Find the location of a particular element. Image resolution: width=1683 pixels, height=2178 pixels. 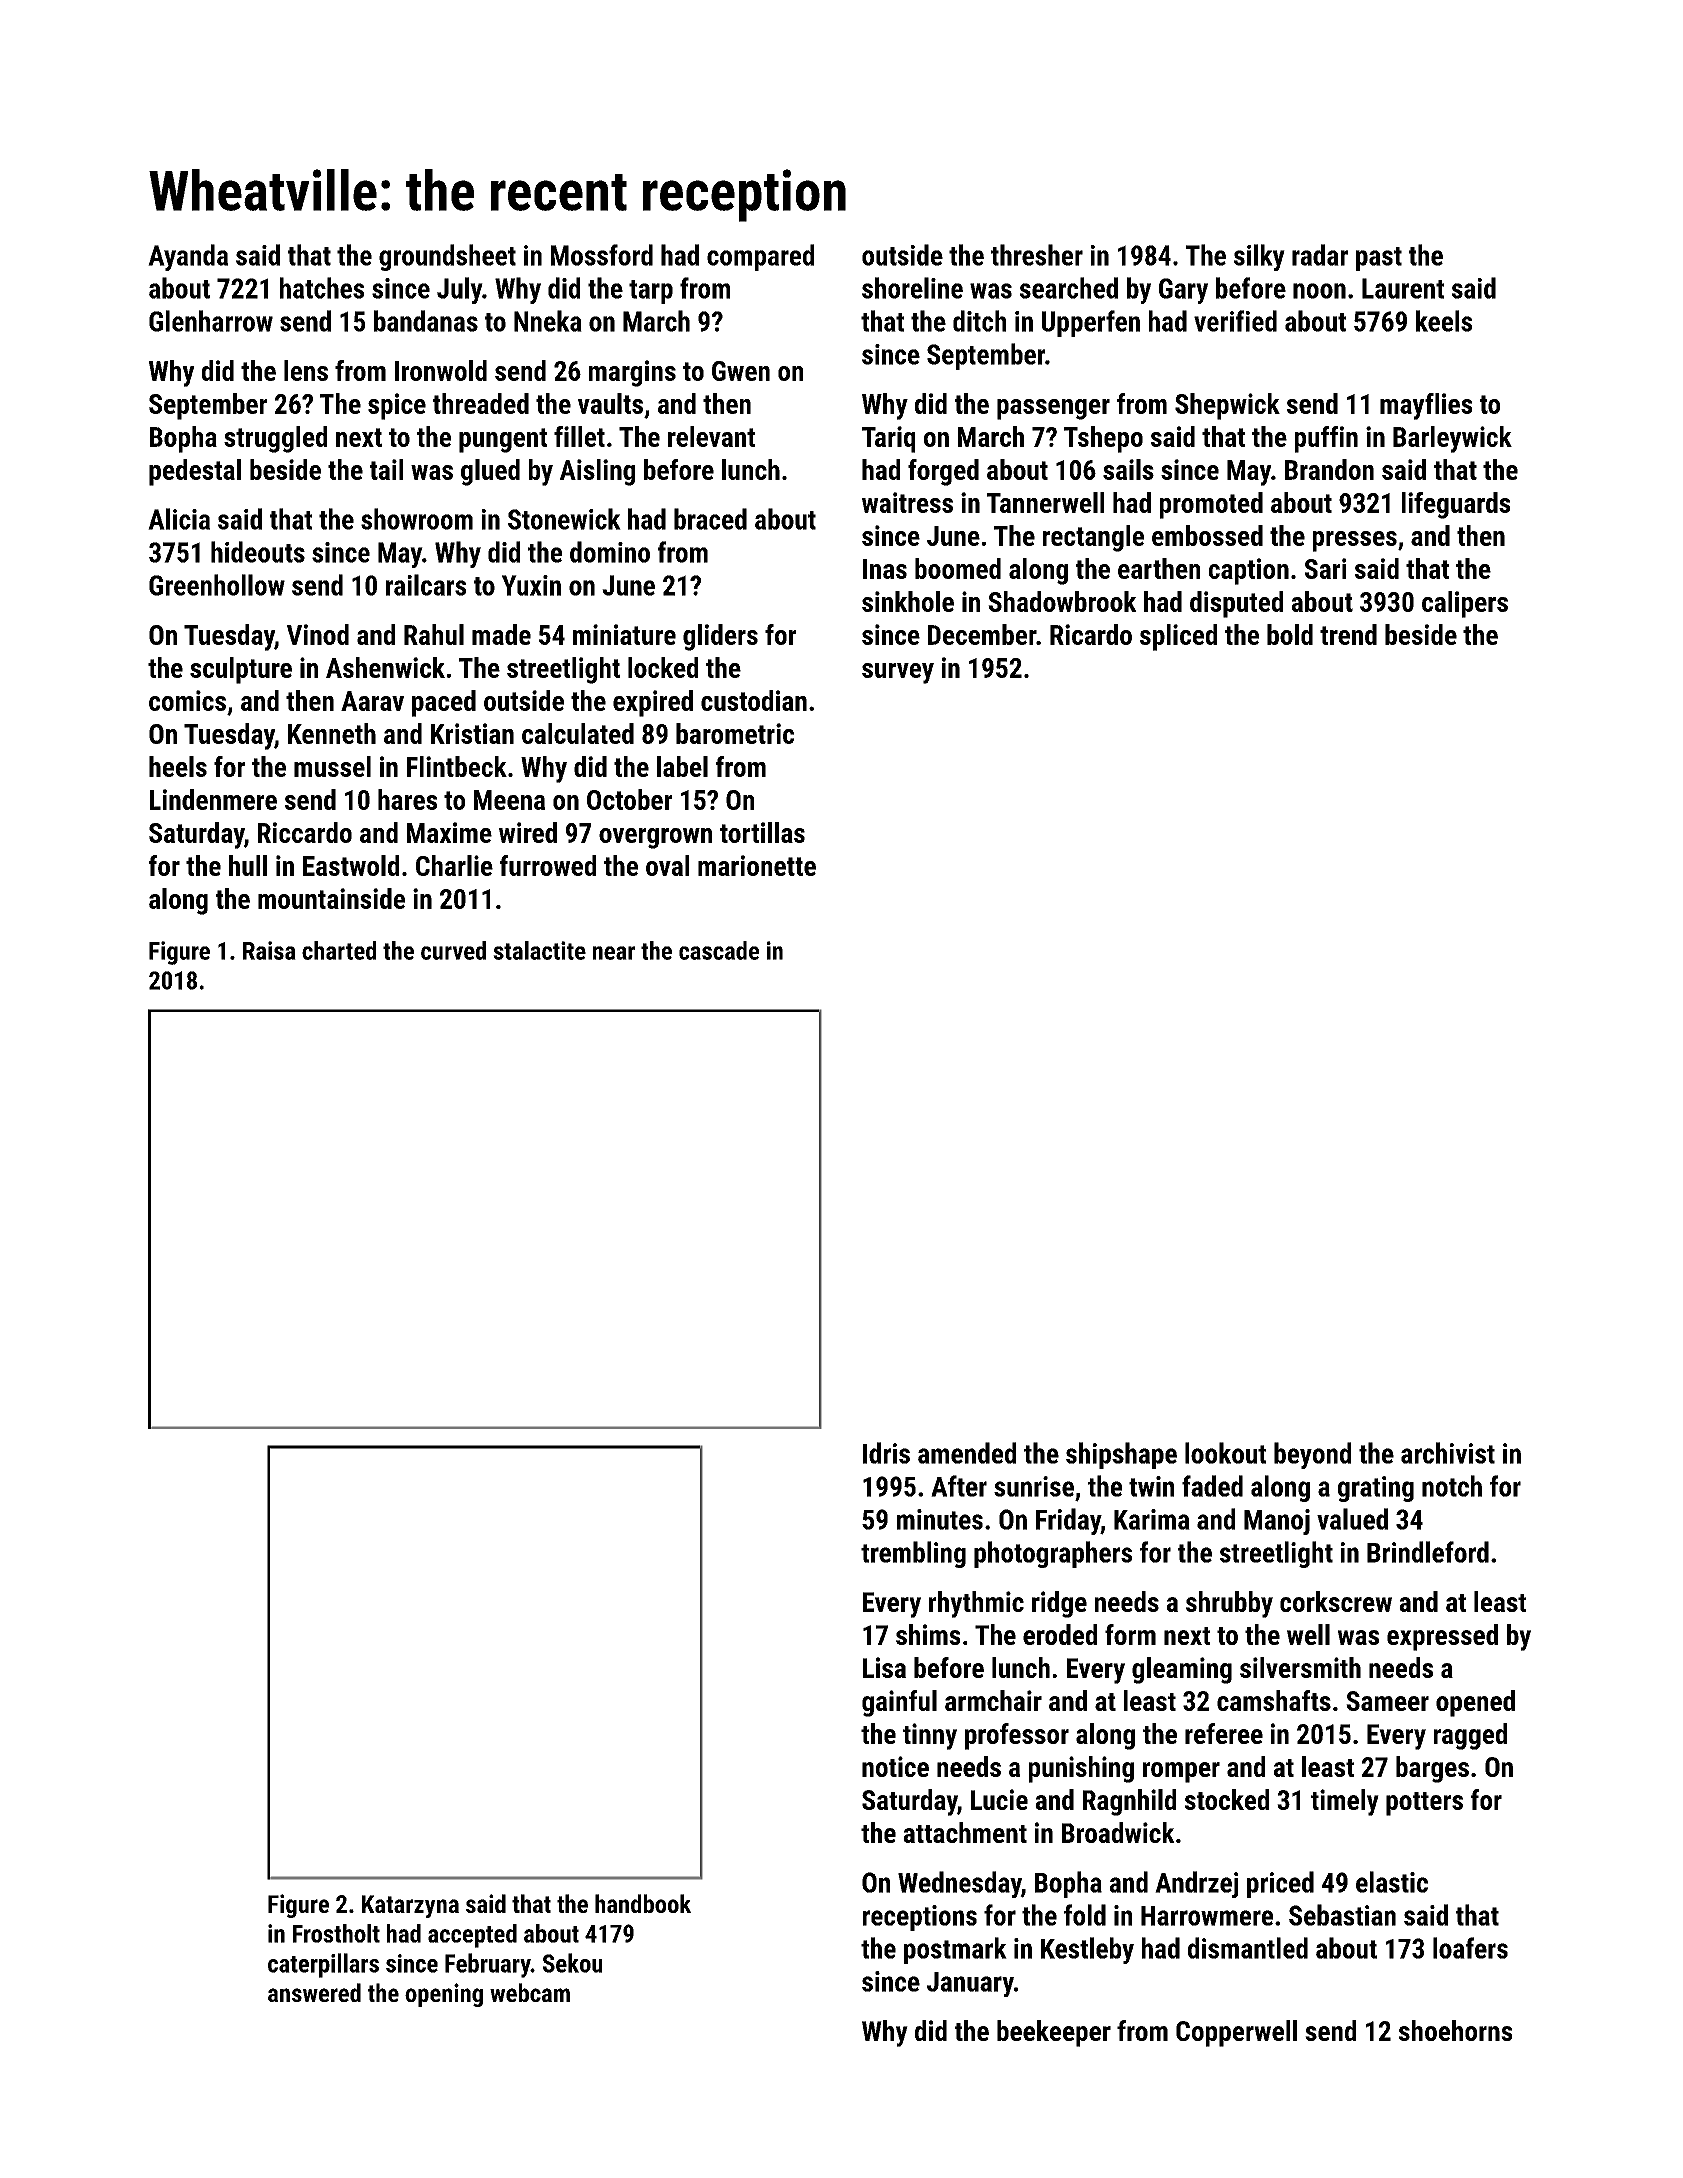

loafers is located at coordinates (1470, 1948).
